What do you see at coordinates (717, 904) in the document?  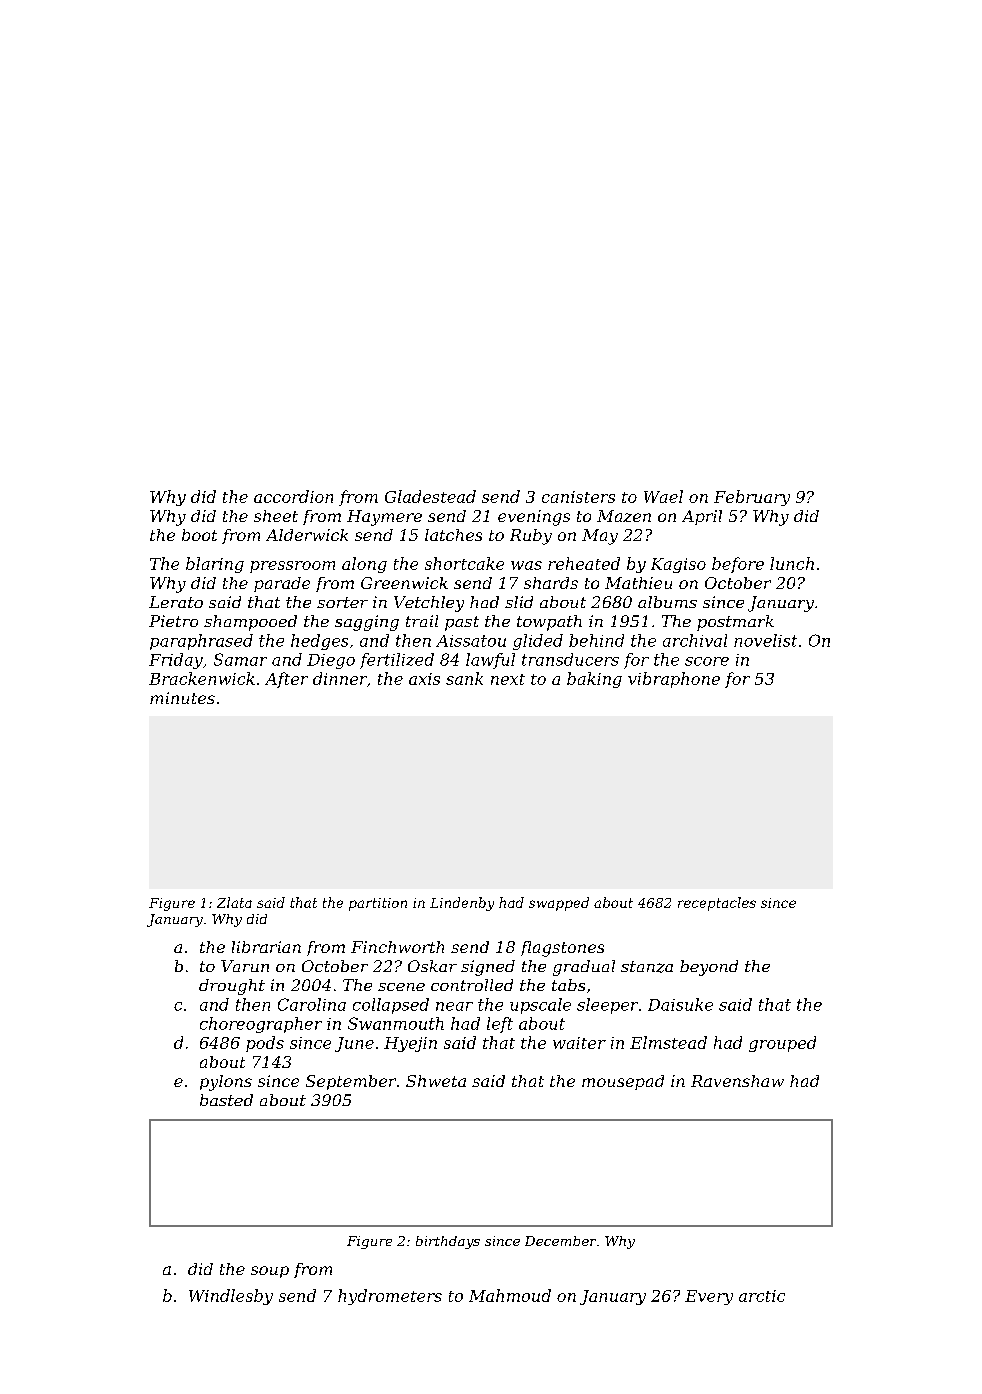 I see `receptacles` at bounding box center [717, 904].
